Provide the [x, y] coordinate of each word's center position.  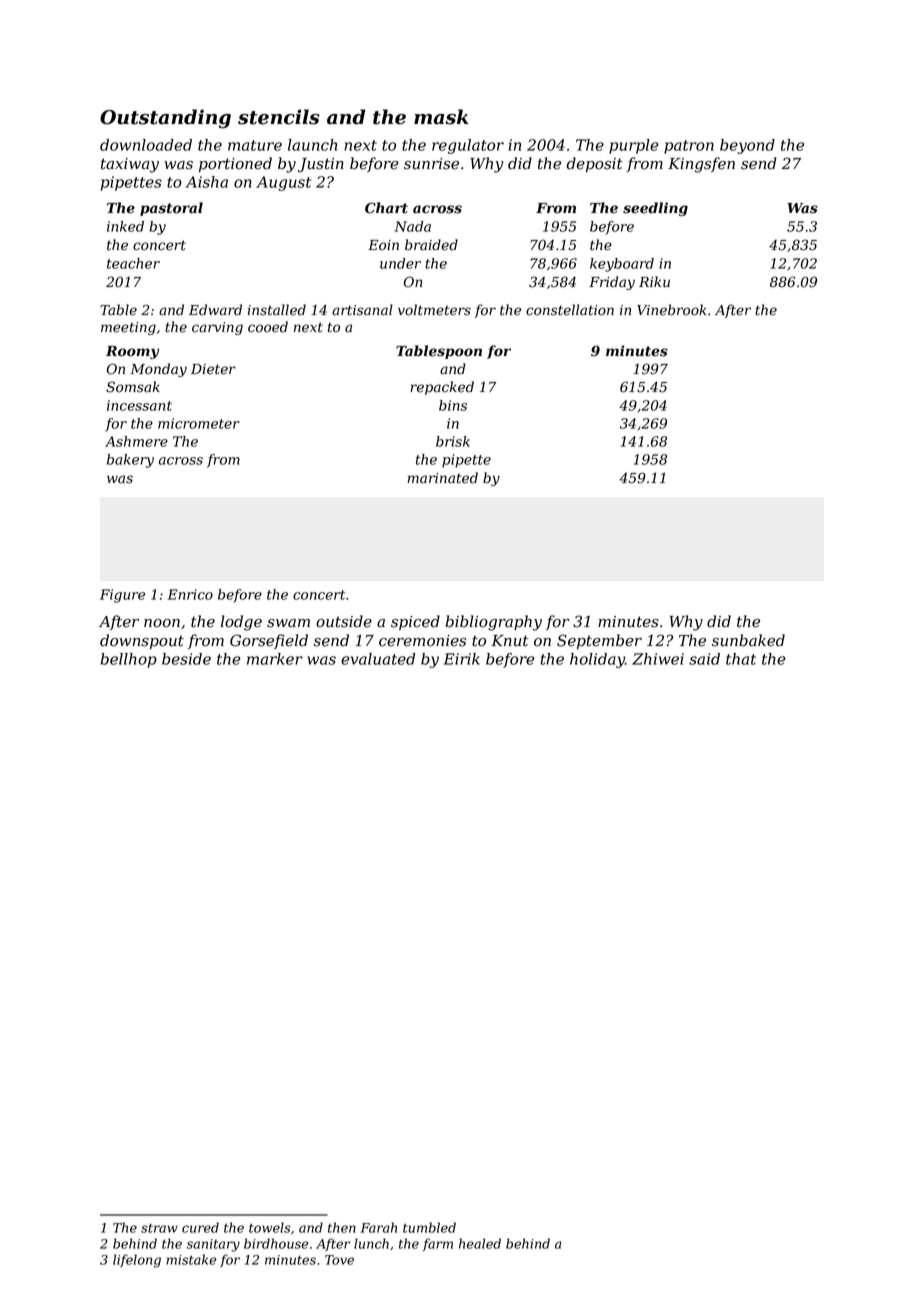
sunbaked [748, 640]
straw [159, 1228]
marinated [442, 478]
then [342, 1227]
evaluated [378, 659]
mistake [191, 1259]
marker [275, 659]
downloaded [146, 145]
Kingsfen [701, 165]
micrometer [199, 423]
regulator [468, 146]
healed [480, 1243]
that [741, 659]
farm [438, 1244]
